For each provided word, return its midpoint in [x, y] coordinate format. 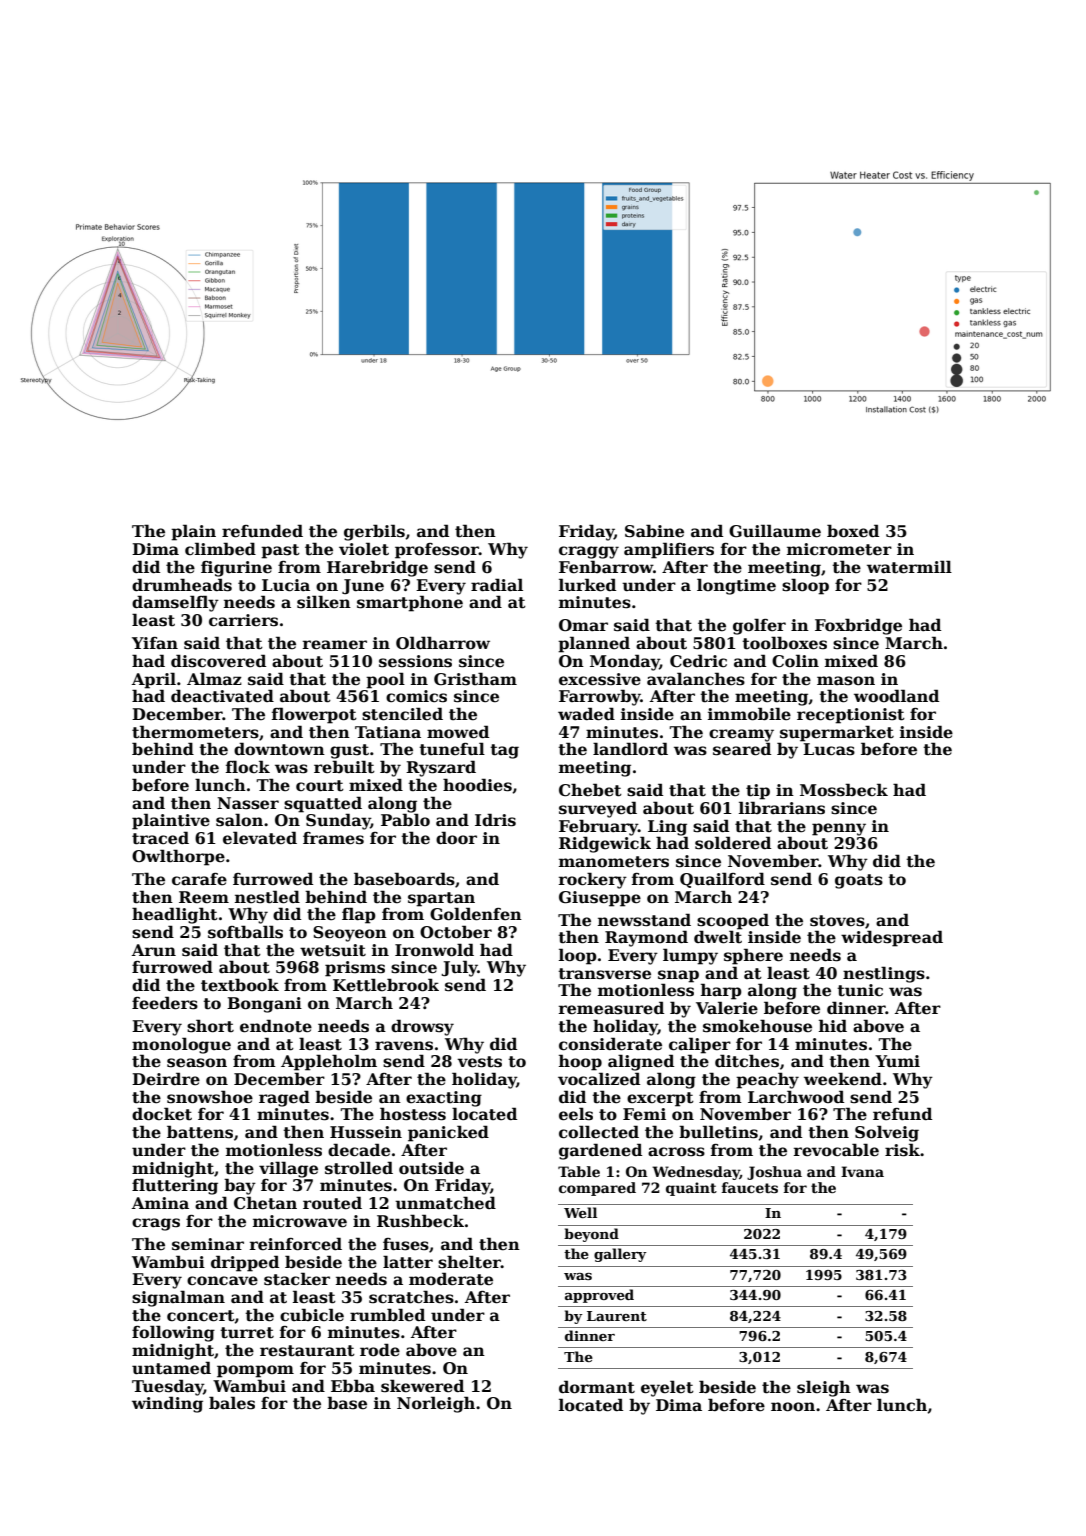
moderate [451, 1279]
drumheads [182, 585]
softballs [245, 932]
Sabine [654, 531]
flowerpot [314, 715]
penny [839, 829]
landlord [630, 749]
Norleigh [436, 1404]
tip [758, 792]
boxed [853, 531]
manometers [614, 862]
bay [240, 1186]
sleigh [824, 1388]
